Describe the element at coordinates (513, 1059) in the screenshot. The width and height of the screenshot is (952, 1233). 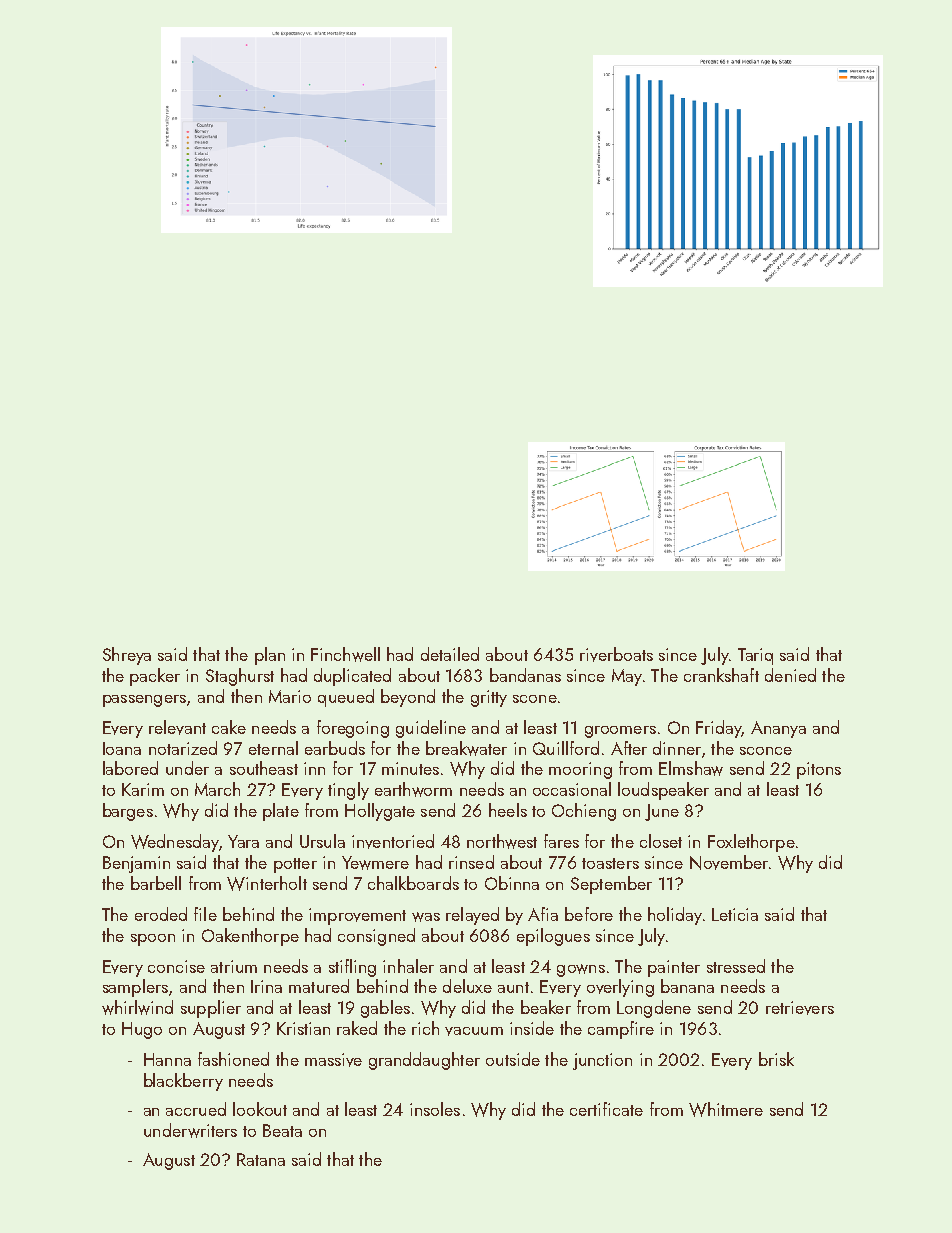
I see `outside` at that location.
